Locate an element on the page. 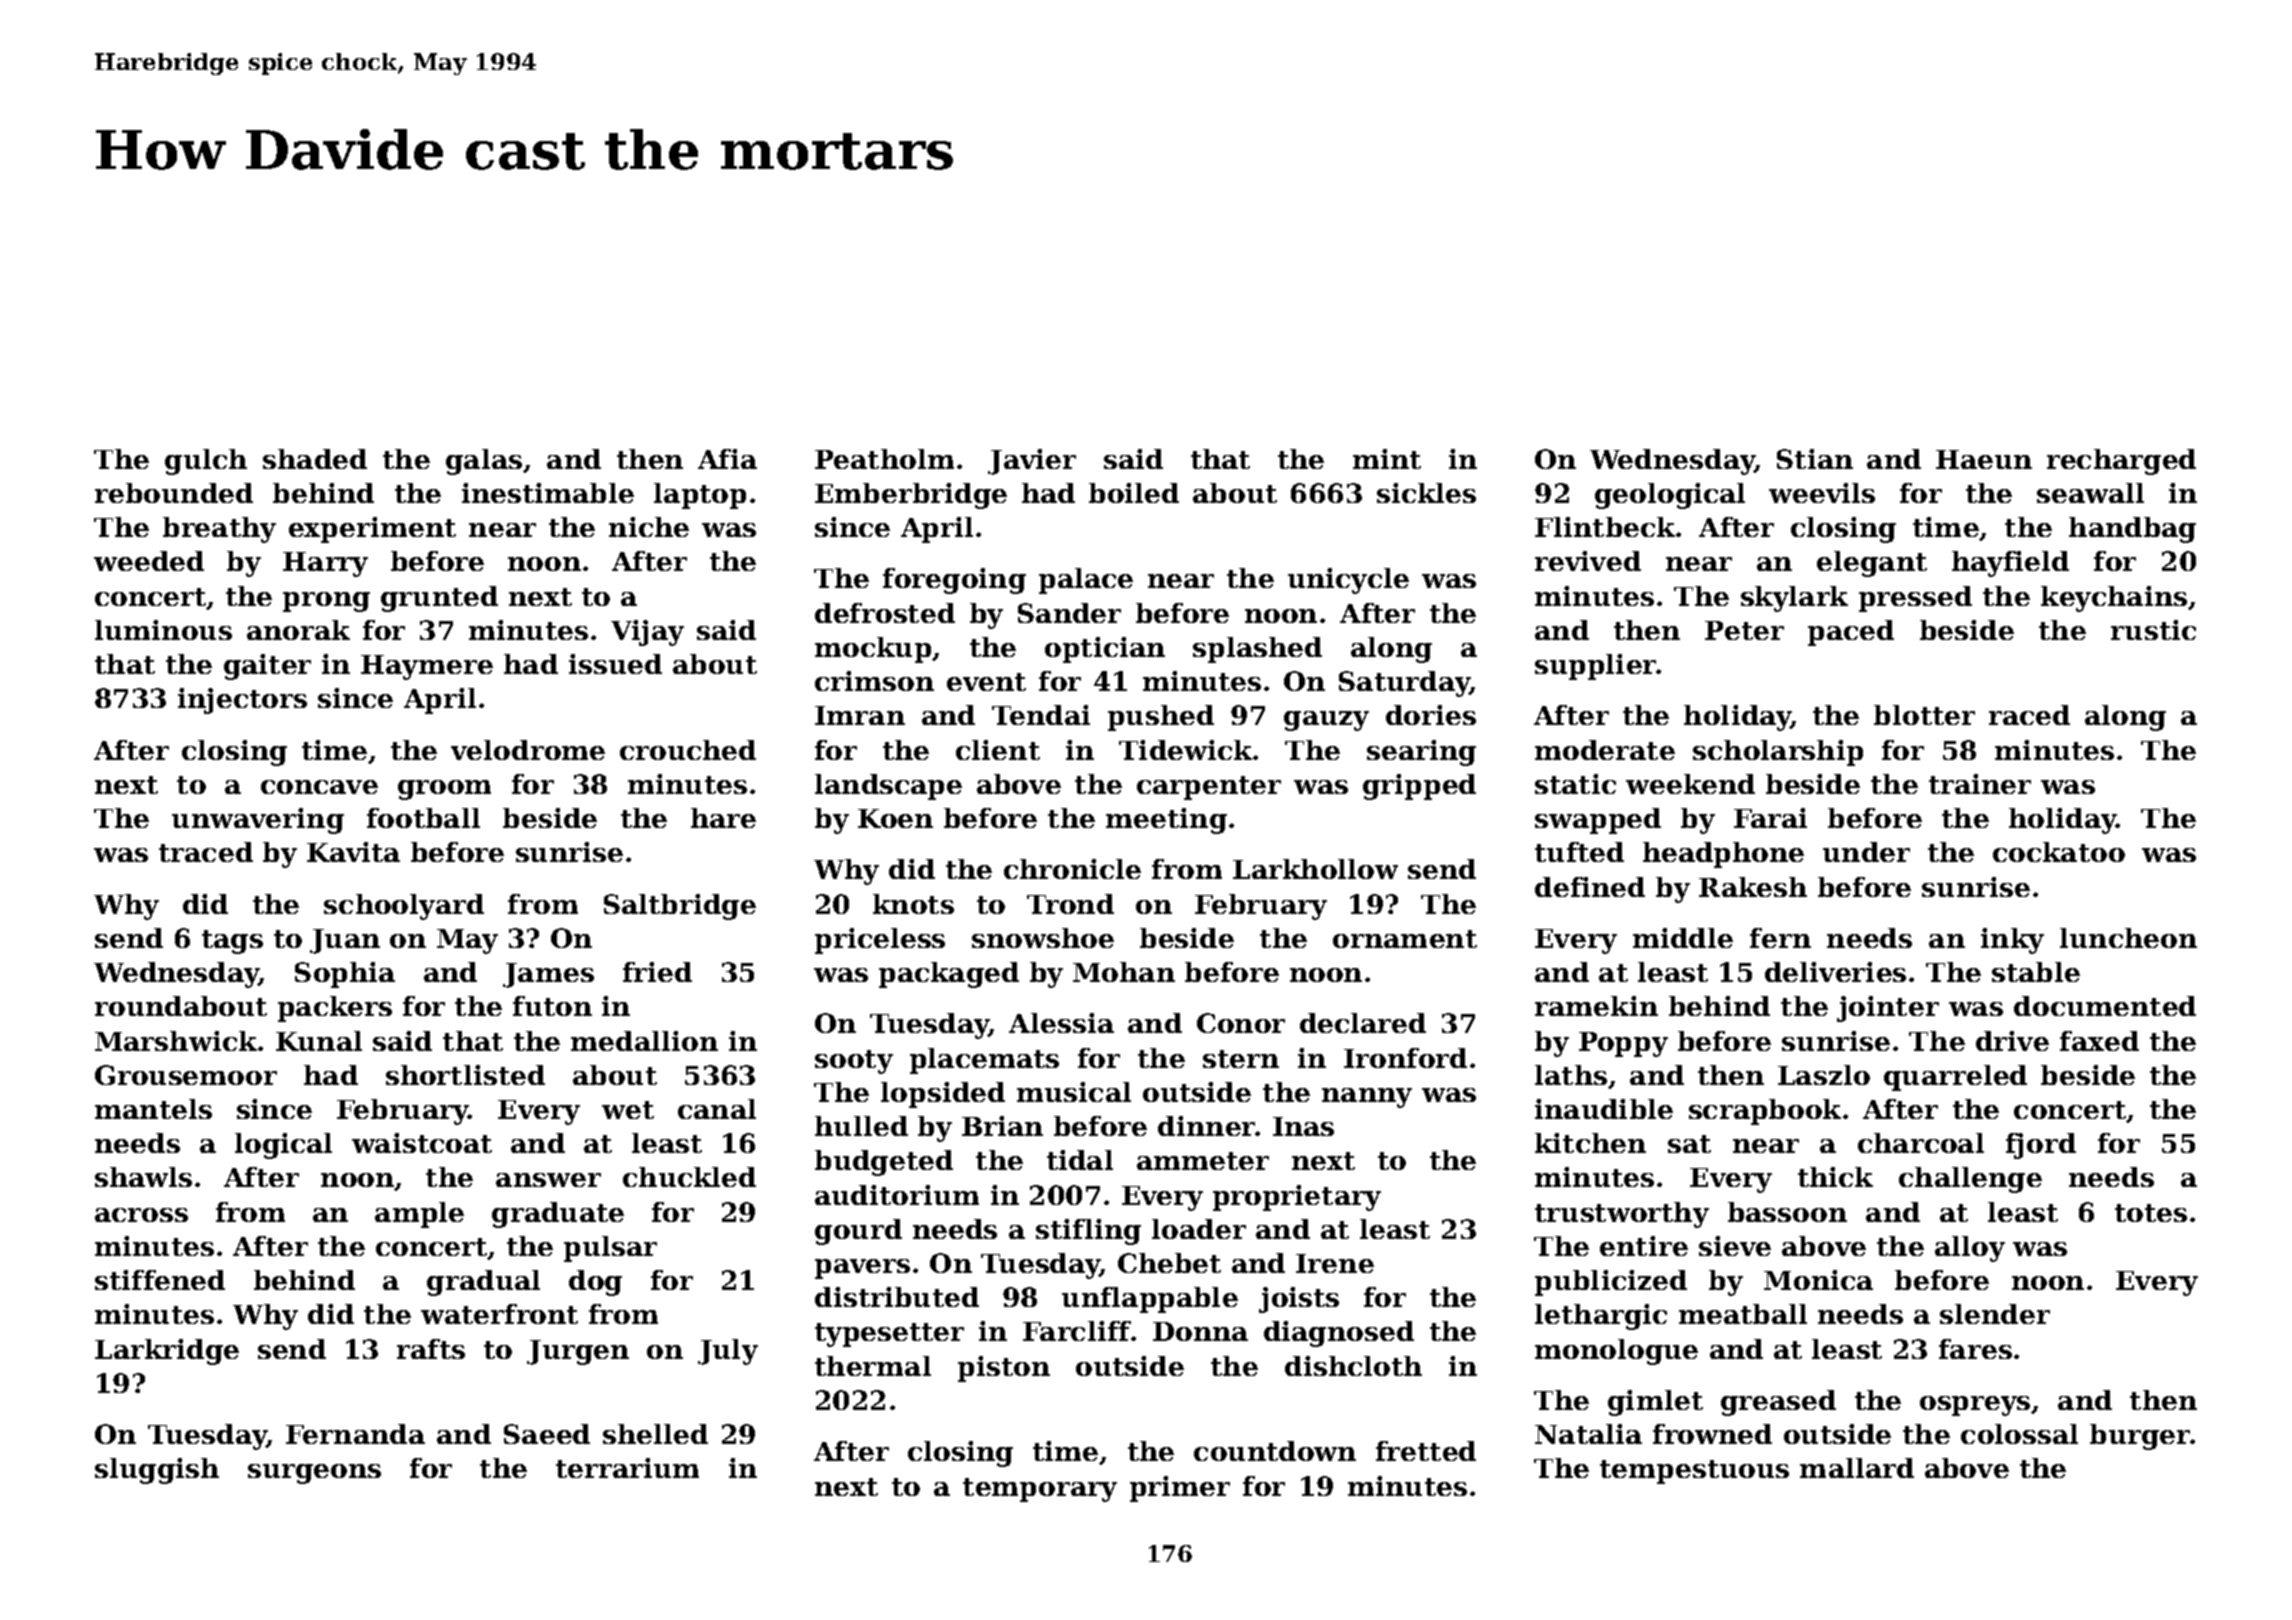 This image has height=1620, width=2292. knots is located at coordinates (913, 904).
